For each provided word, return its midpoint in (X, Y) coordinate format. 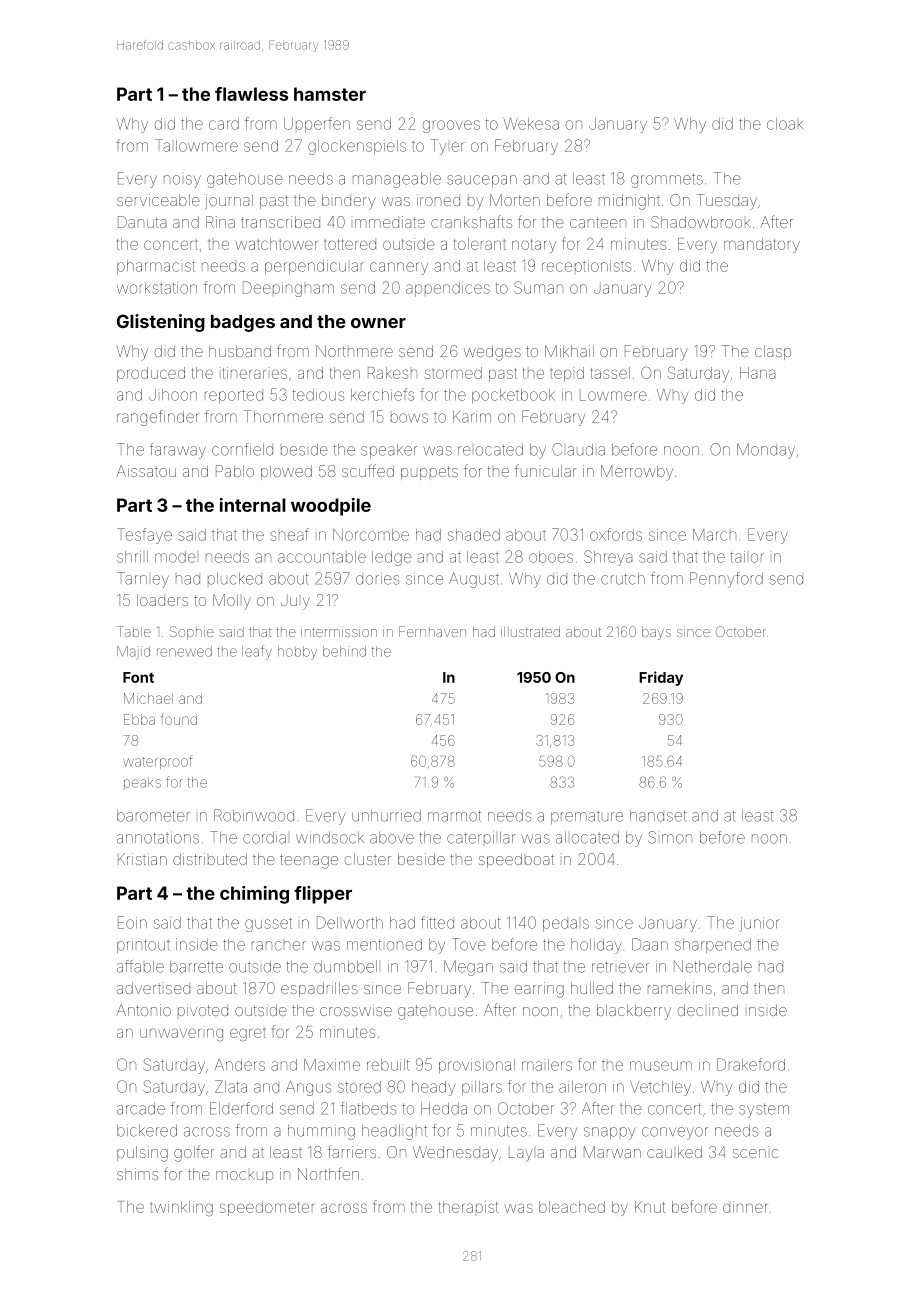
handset (658, 816)
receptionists (586, 266)
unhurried (386, 815)
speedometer (267, 1208)
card (224, 124)
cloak (785, 124)
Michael (148, 698)
